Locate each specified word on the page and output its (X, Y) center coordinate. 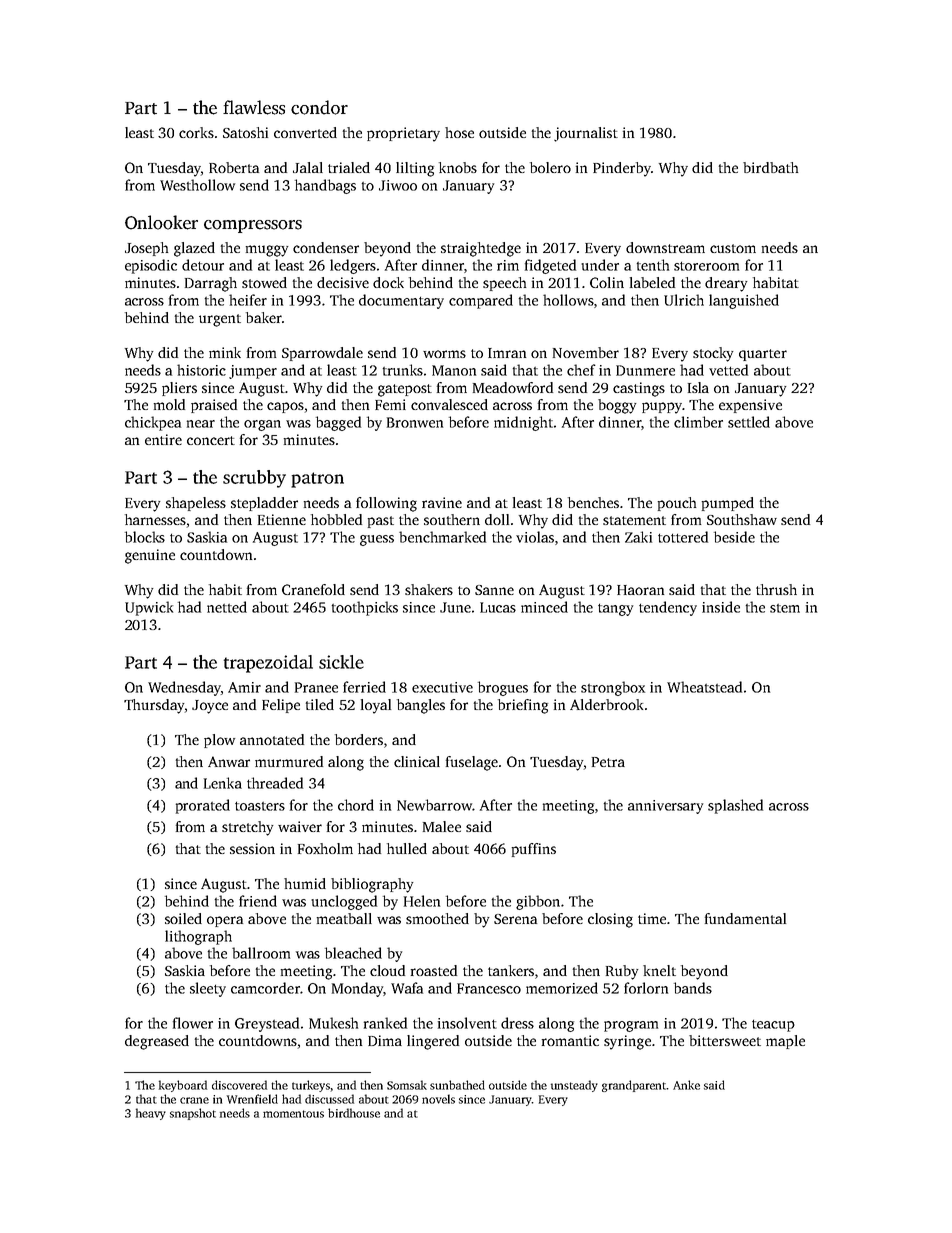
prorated (203, 806)
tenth (653, 265)
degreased (157, 1042)
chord (356, 805)
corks (196, 132)
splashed (735, 806)
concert (211, 440)
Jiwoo (398, 185)
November (586, 352)
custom (733, 248)
